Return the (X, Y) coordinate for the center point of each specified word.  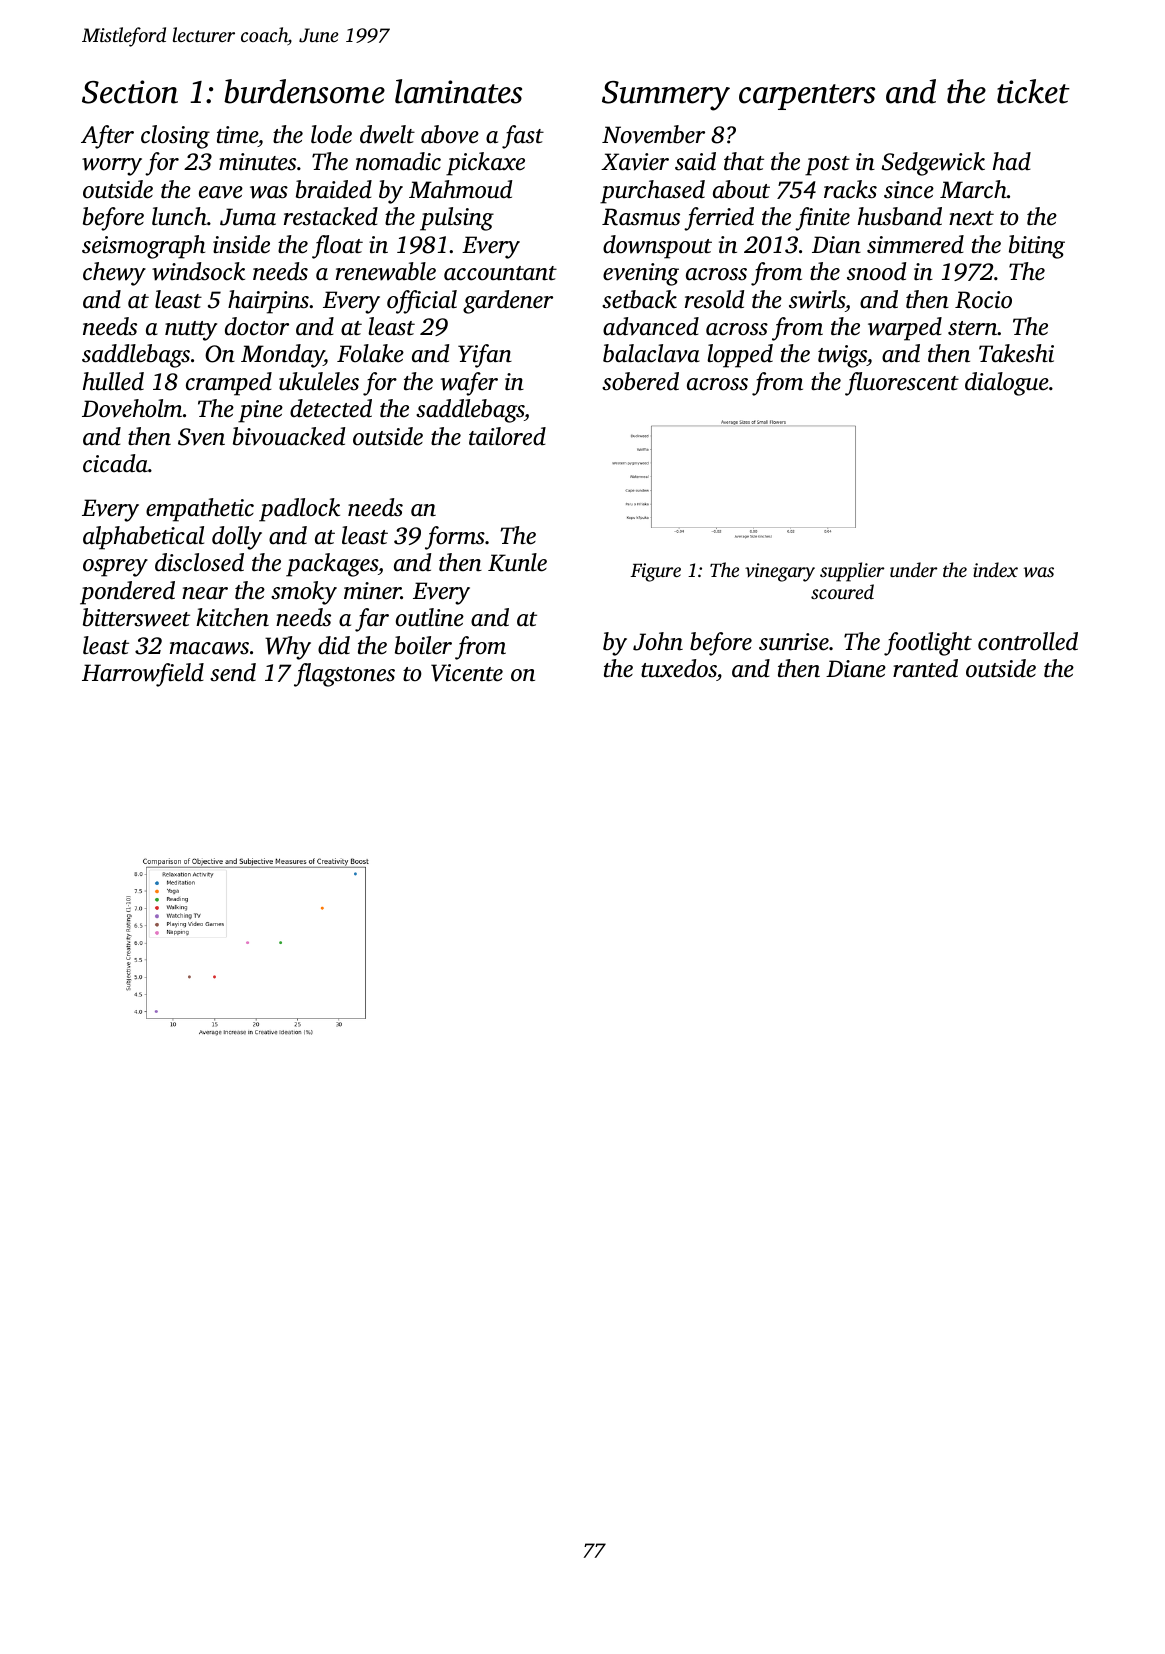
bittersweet (136, 617)
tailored (507, 436)
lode (331, 134)
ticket (1033, 91)
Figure (656, 572)
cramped (229, 384)
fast (523, 137)
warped (905, 329)
